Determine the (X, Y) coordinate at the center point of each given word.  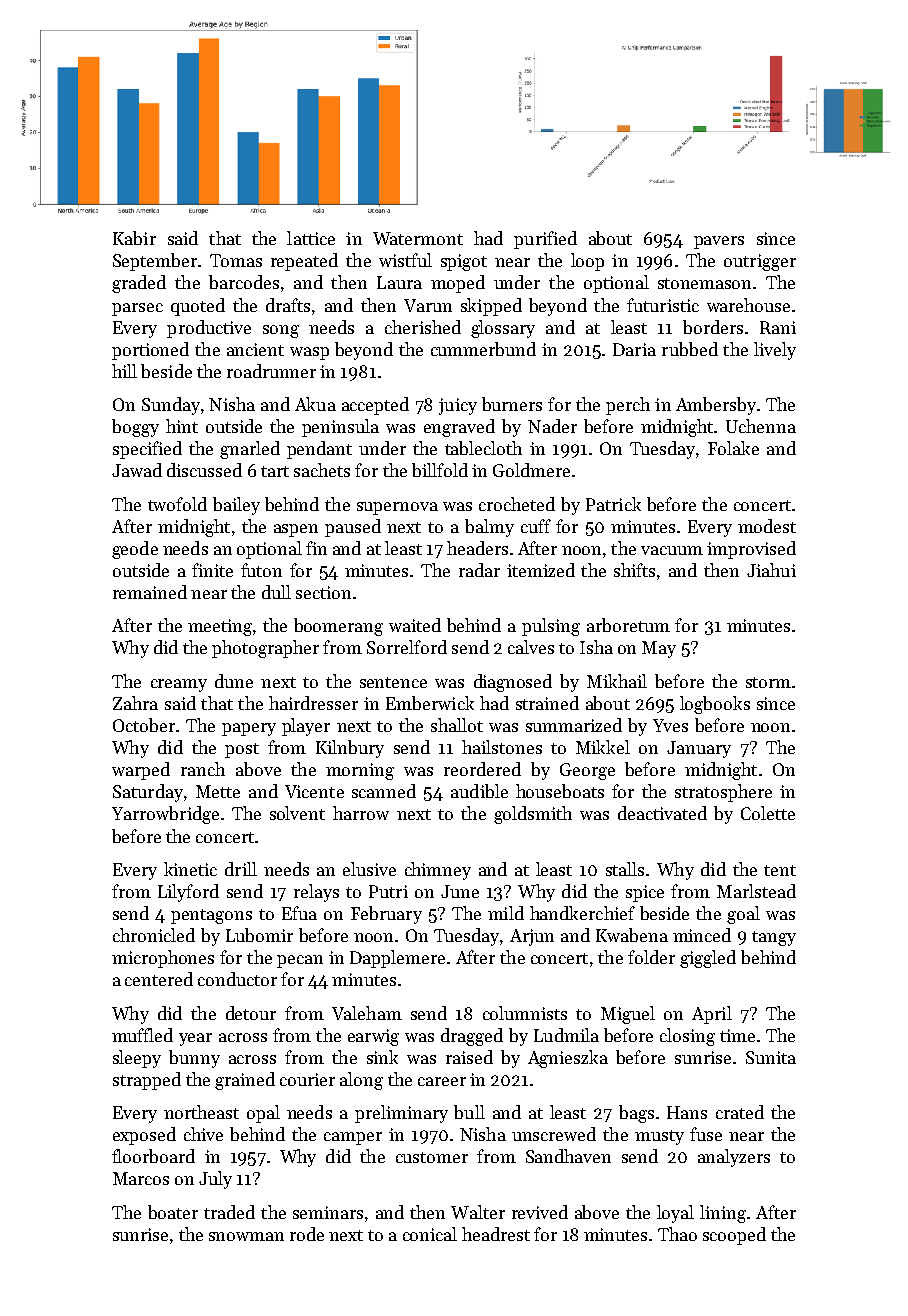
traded (229, 1212)
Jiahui (771, 570)
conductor (237, 979)
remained (150, 592)
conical (430, 1234)
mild (506, 913)
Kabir (134, 238)
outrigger (760, 262)
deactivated (662, 813)
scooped (734, 1236)
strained (547, 703)
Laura (399, 282)
